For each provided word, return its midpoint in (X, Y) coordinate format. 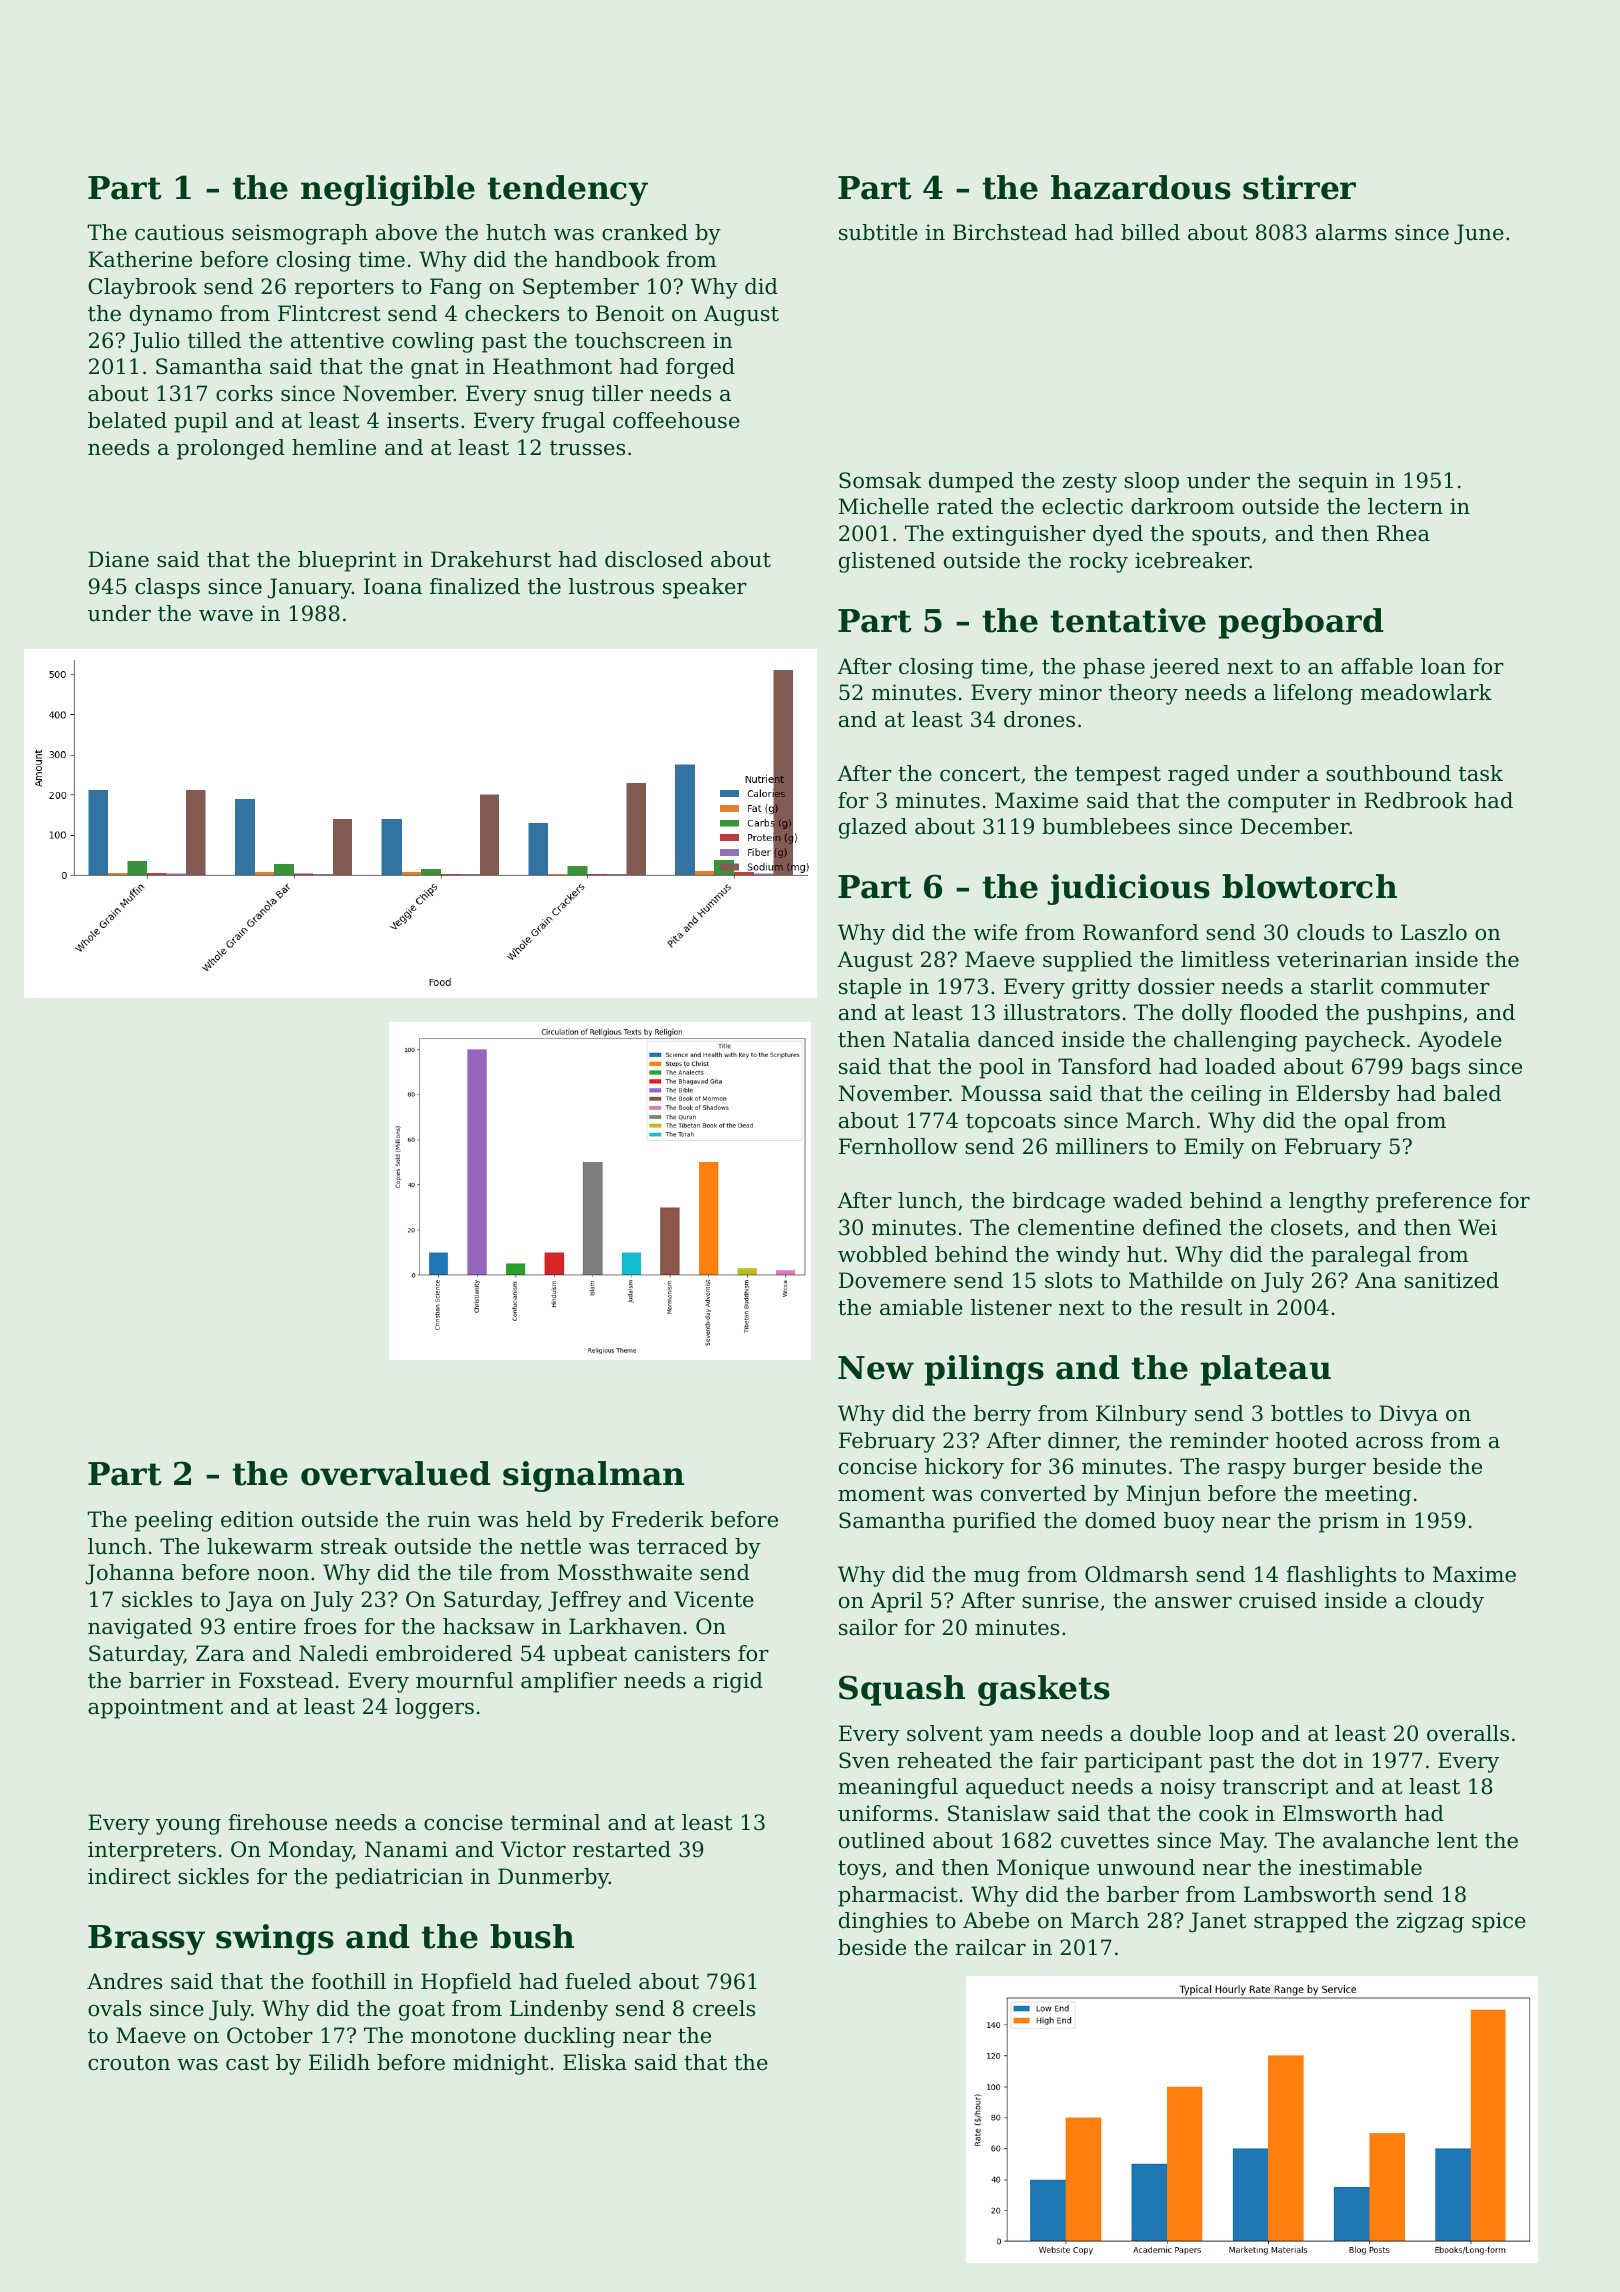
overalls (1468, 1733)
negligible (388, 190)
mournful (464, 1680)
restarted (622, 1849)
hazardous (1141, 187)
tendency (567, 190)
